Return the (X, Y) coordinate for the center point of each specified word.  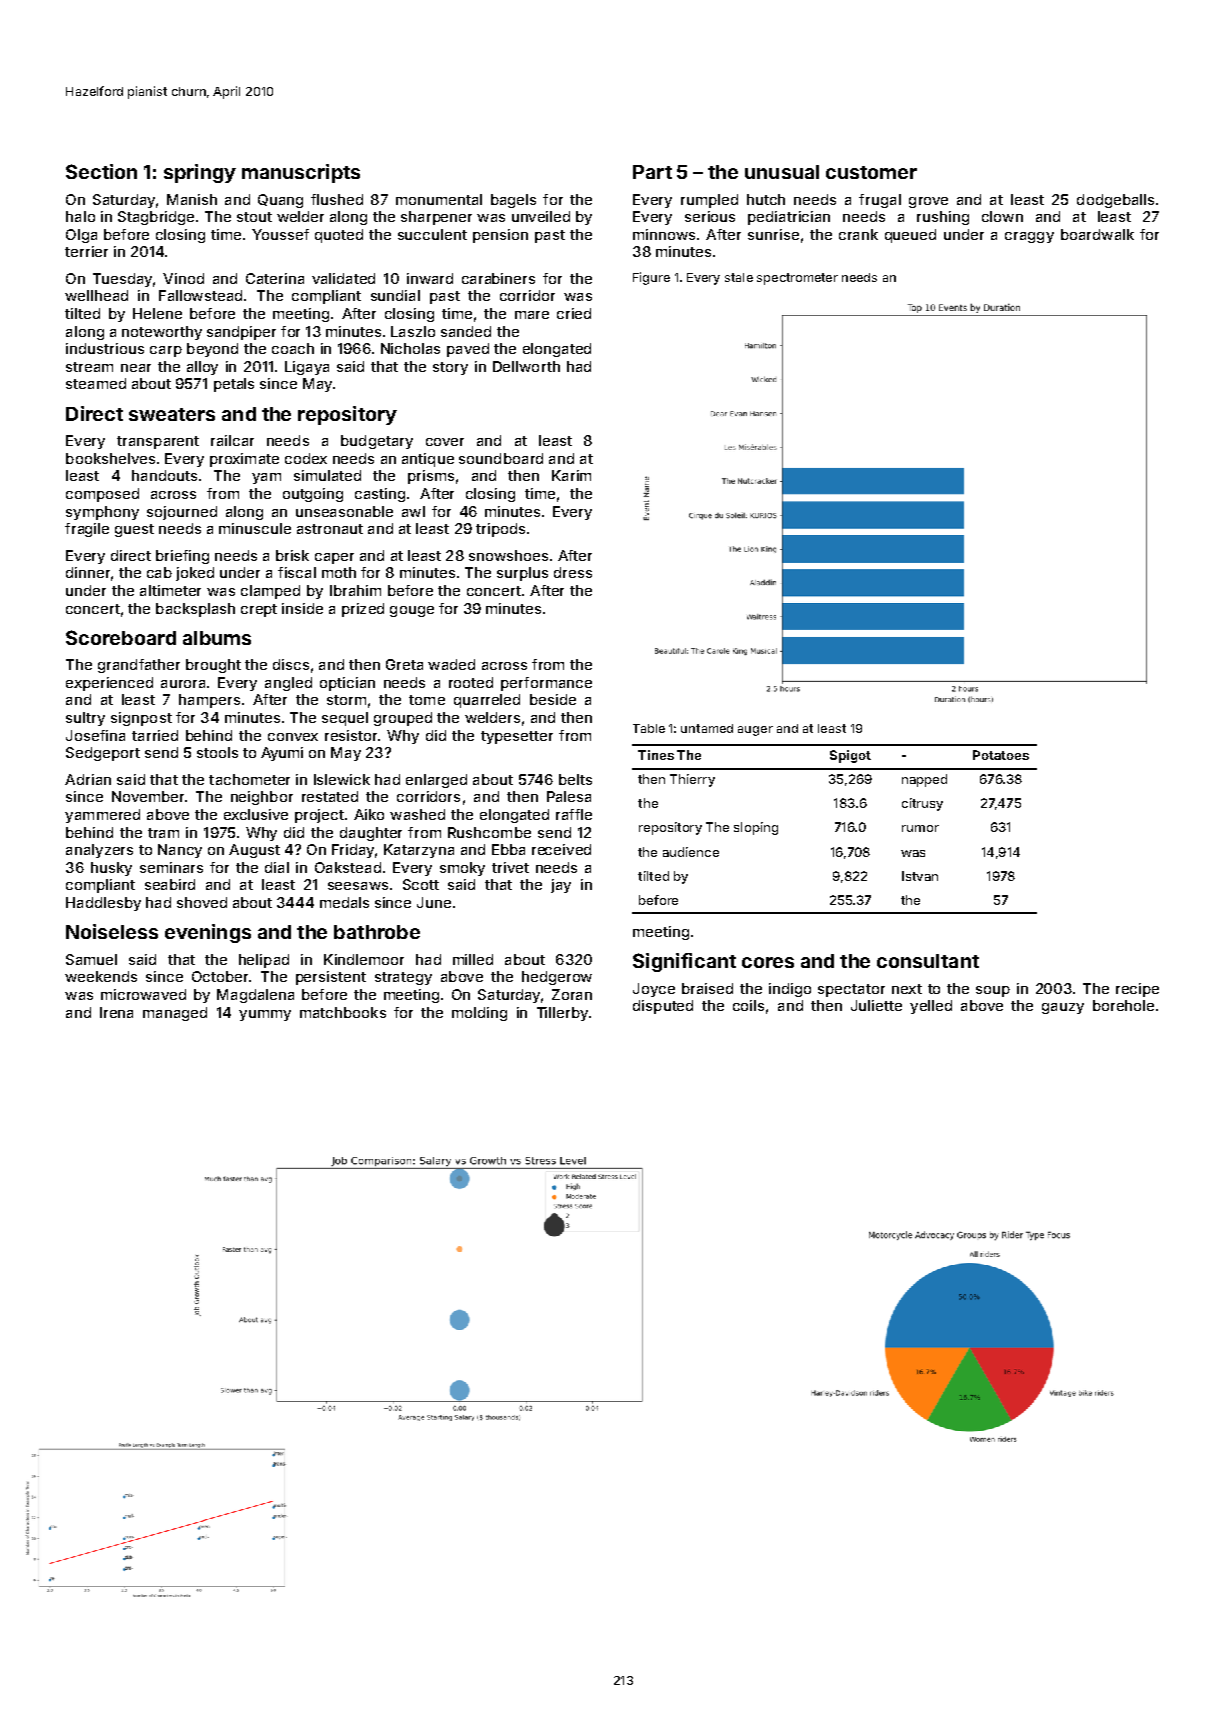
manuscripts (301, 173)
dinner (88, 572)
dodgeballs (1115, 201)
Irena (116, 1012)
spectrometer (797, 279)
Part (652, 172)
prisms (431, 477)
